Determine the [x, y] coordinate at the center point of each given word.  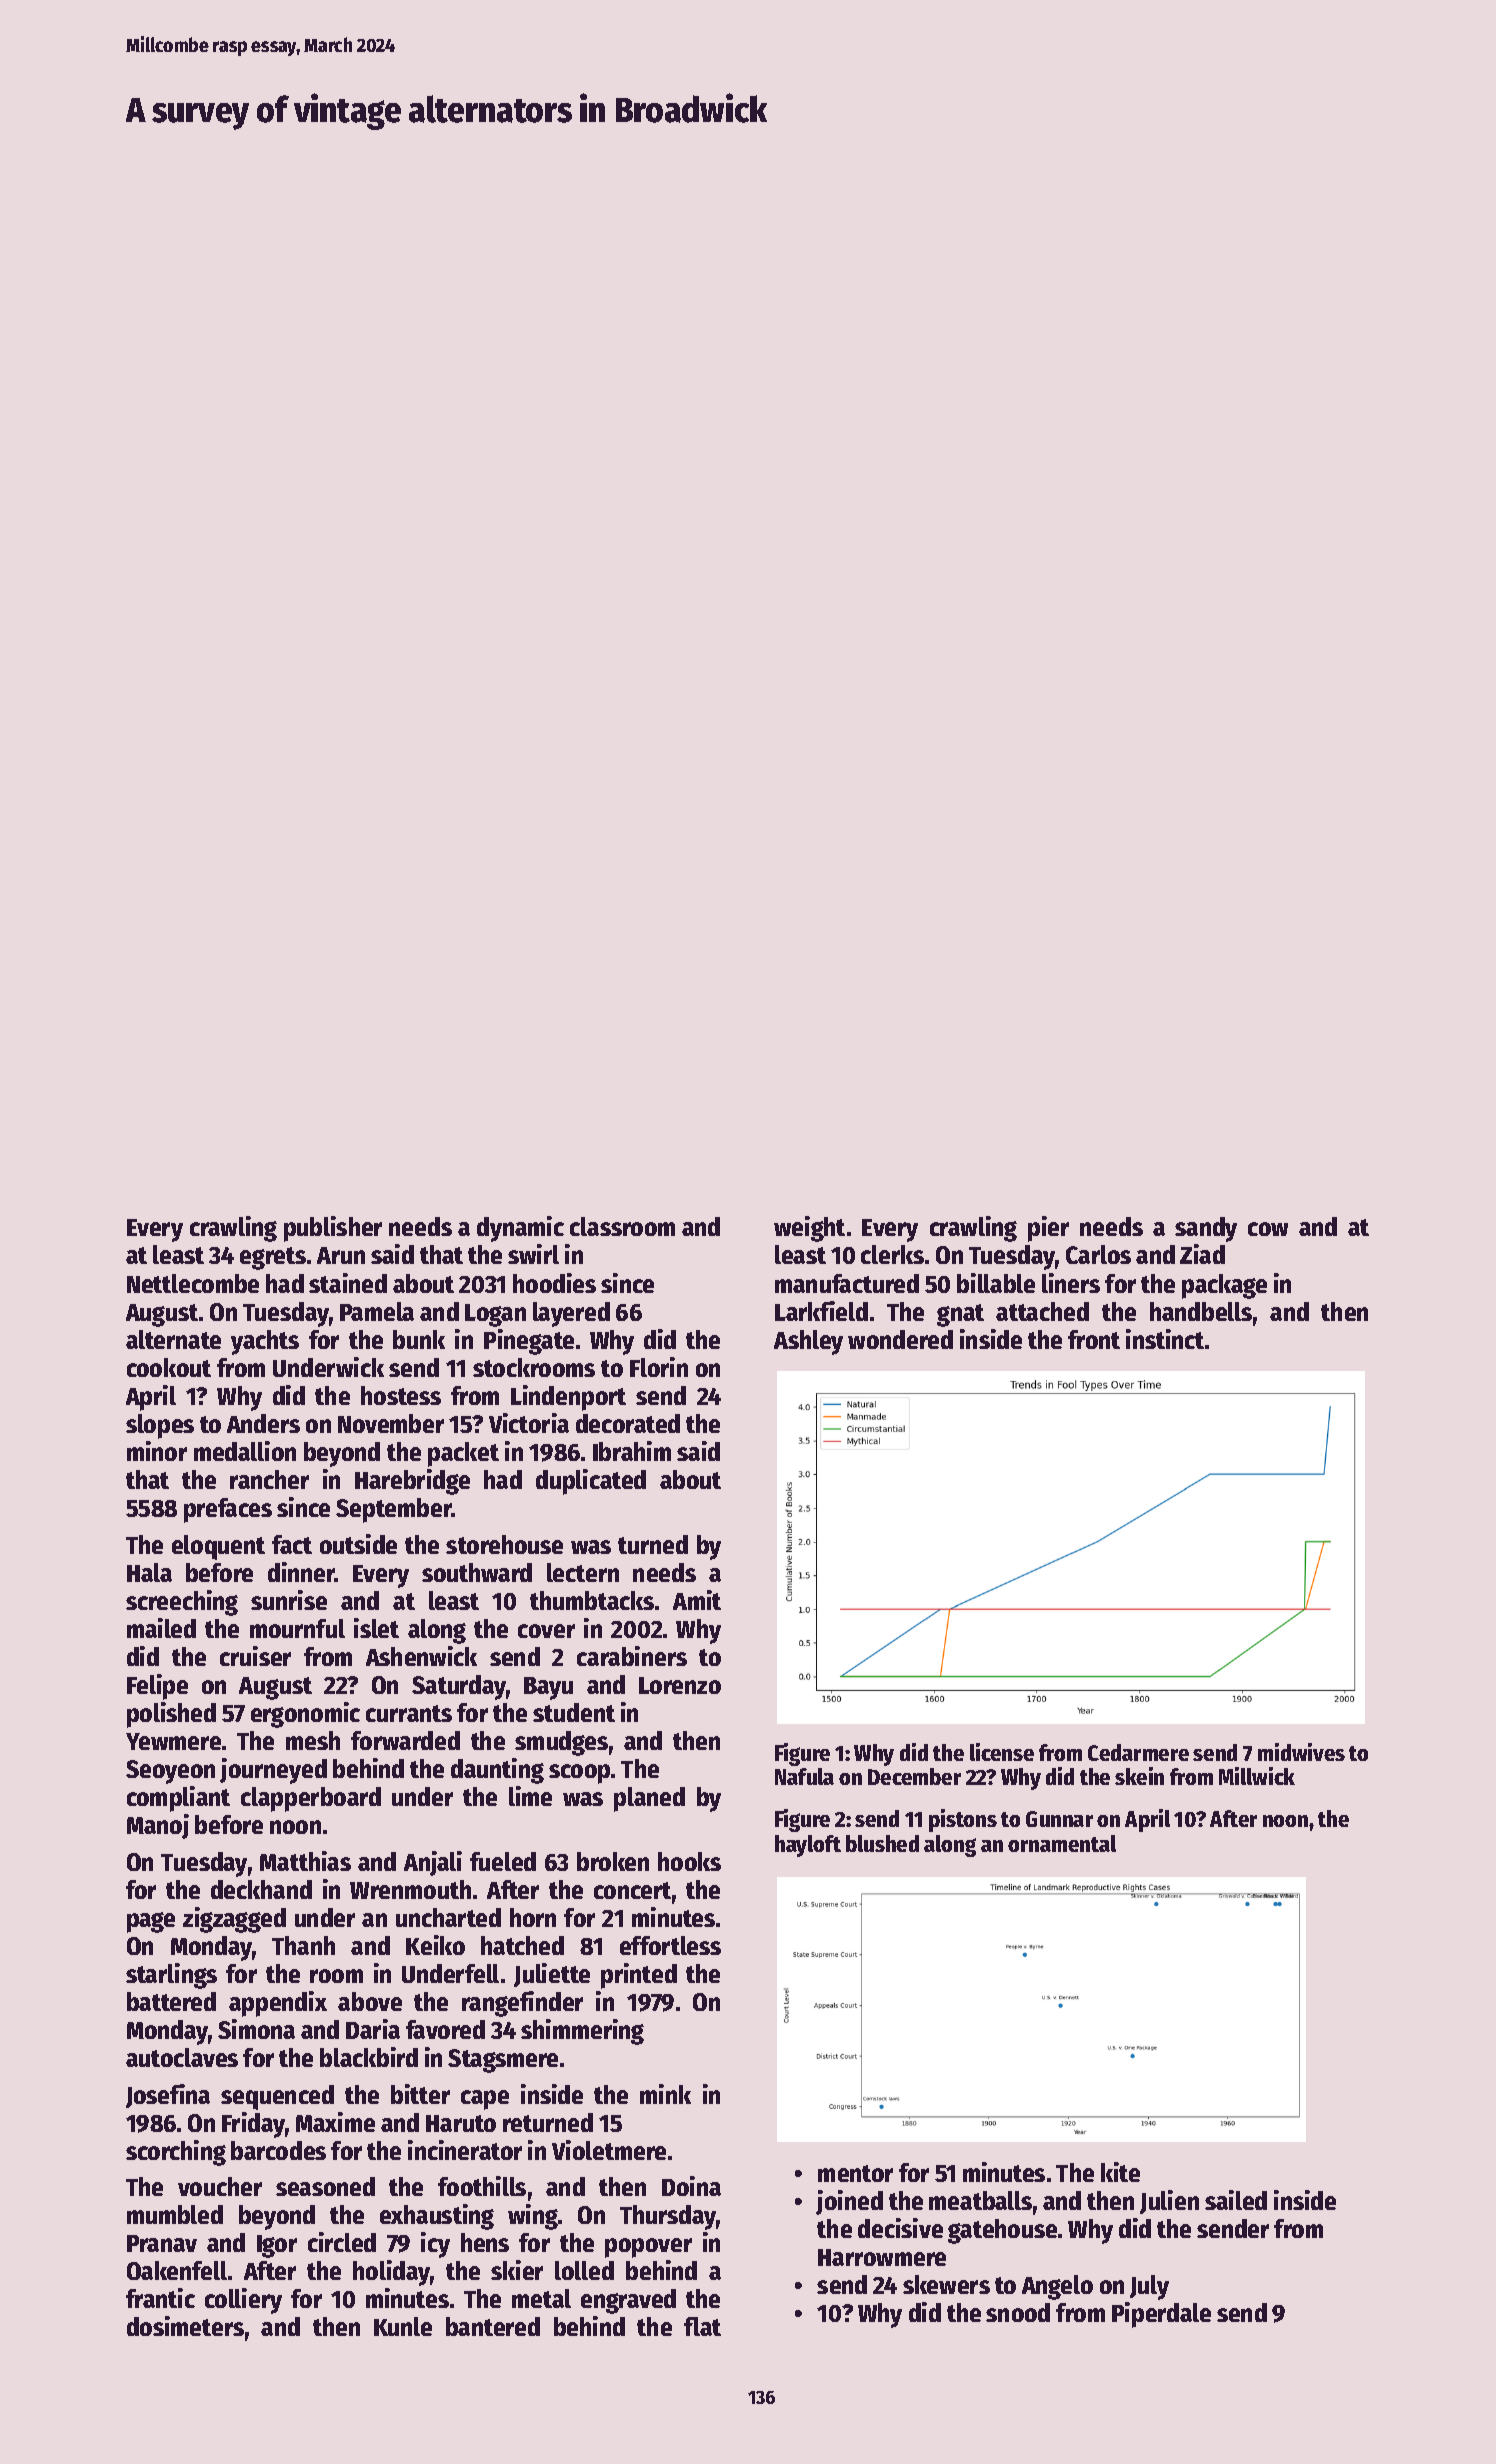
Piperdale [1161, 2315]
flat [702, 2326]
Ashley [808, 1342]
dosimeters [185, 2326]
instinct [1165, 1339]
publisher [333, 1229]
